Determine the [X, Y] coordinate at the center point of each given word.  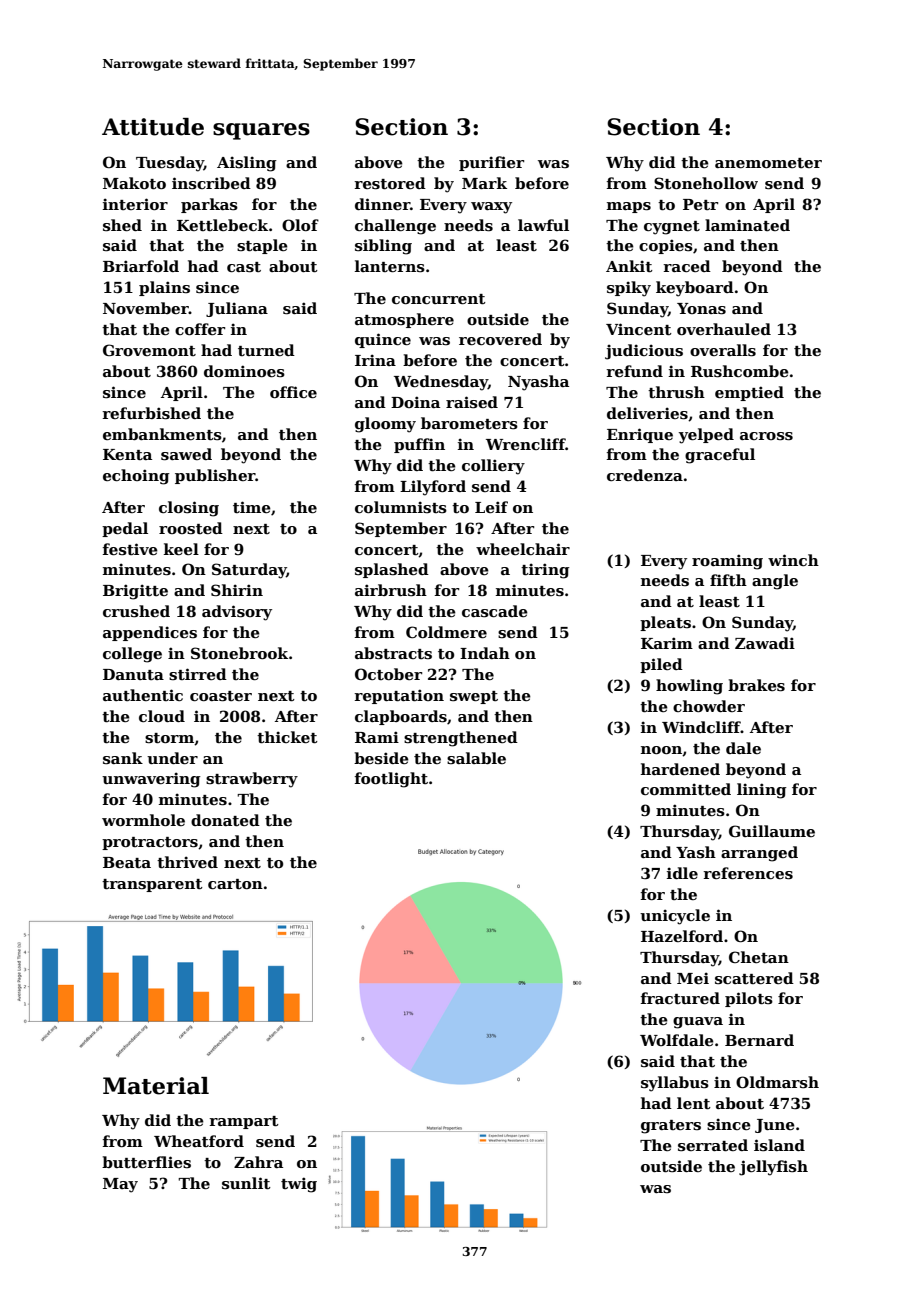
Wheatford [199, 1141]
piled [661, 665]
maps [629, 207]
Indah [485, 653]
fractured [680, 998]
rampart [244, 1122]
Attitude [153, 127]
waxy [491, 208]
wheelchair [523, 549]
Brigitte [135, 592]
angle [775, 582]
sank [123, 758]
